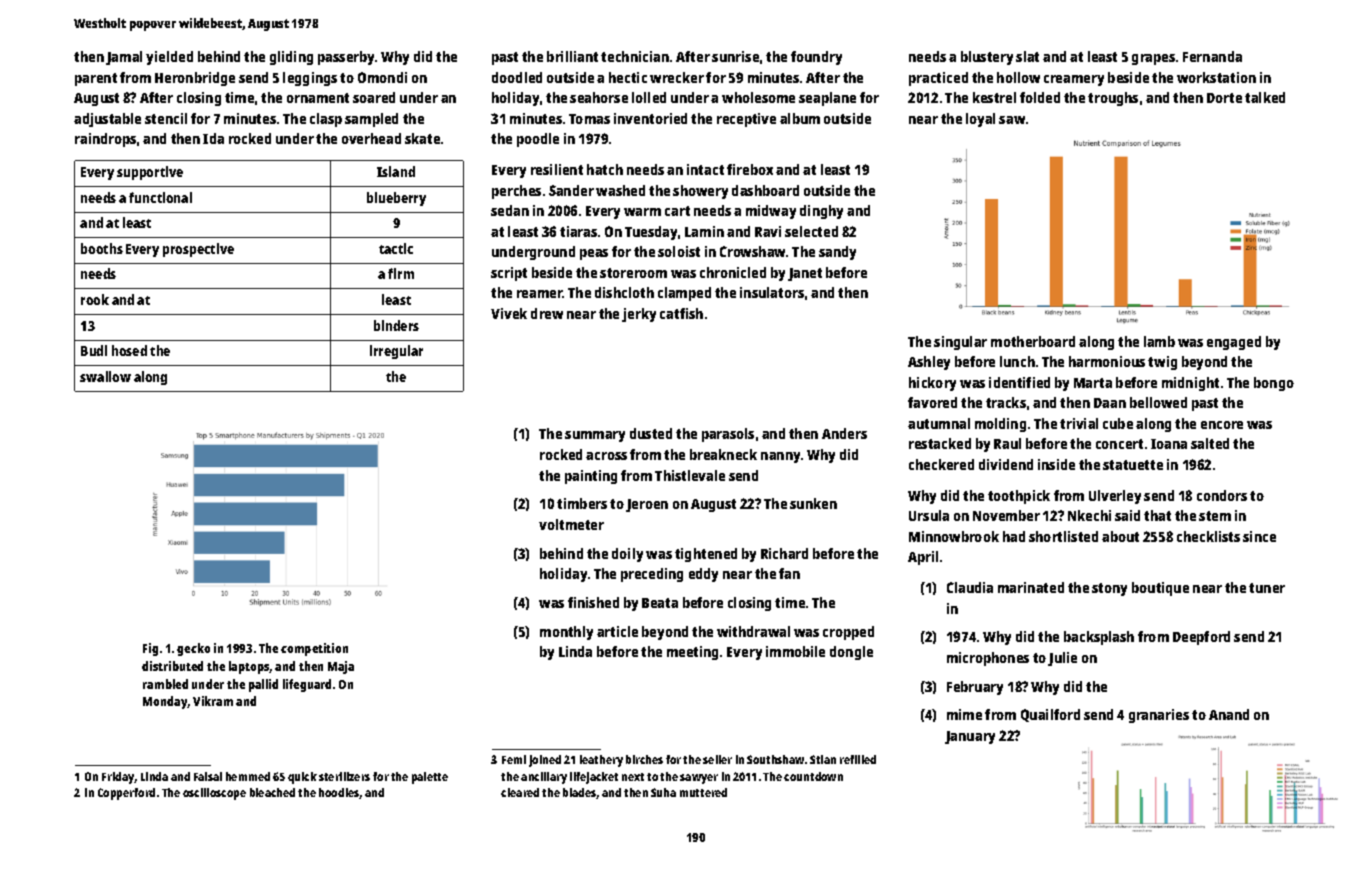 Image resolution: width=1372 pixels, height=887 pixels. Describe the element at coordinates (326, 120) in the document. I see `clasp` at that location.
